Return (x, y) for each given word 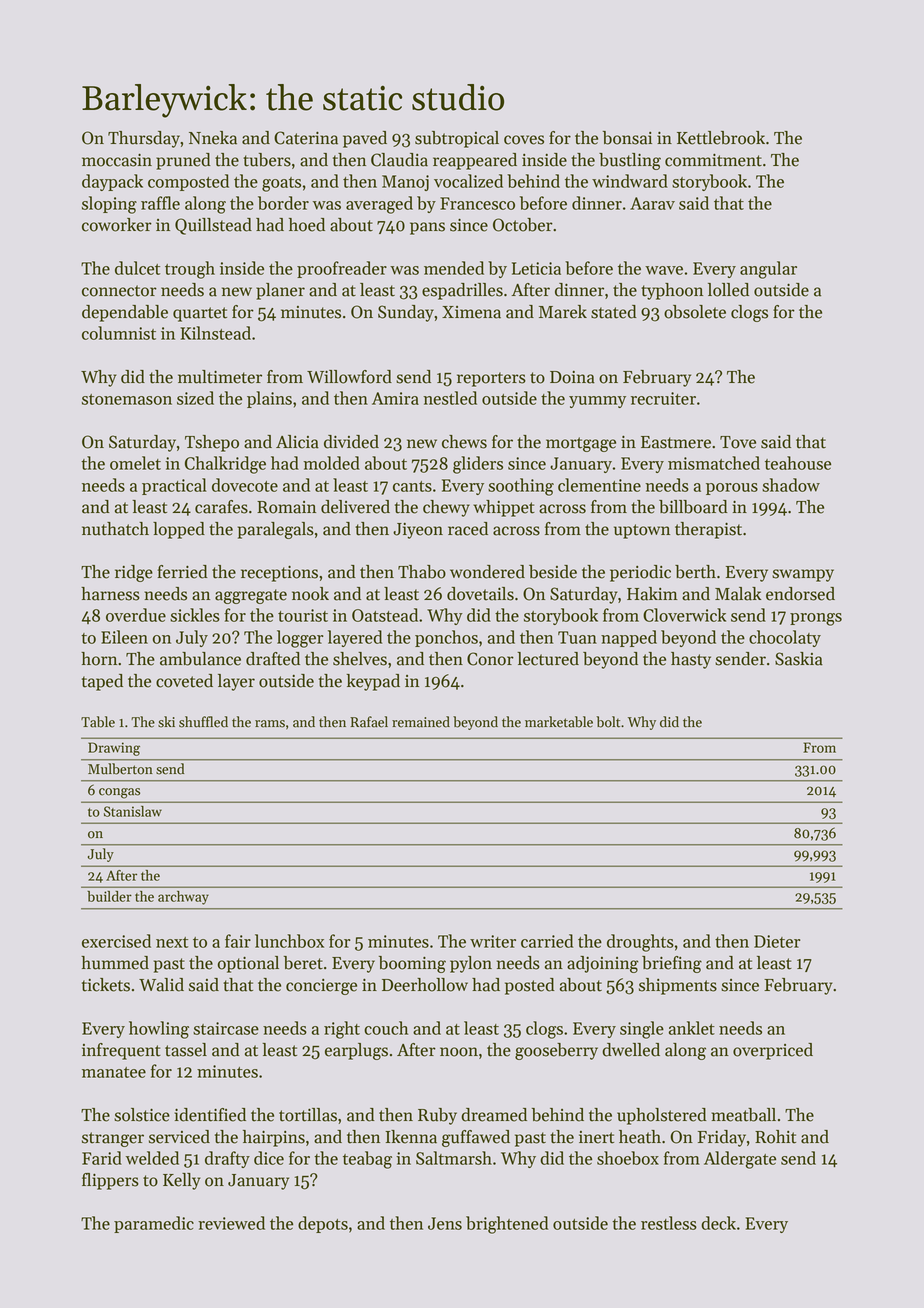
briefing (672, 964)
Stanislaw (133, 811)
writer (493, 941)
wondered (487, 572)
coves (524, 140)
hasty (691, 660)
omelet (135, 463)
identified (210, 1115)
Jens (445, 1223)
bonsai (627, 138)
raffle (160, 203)
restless (669, 1223)
